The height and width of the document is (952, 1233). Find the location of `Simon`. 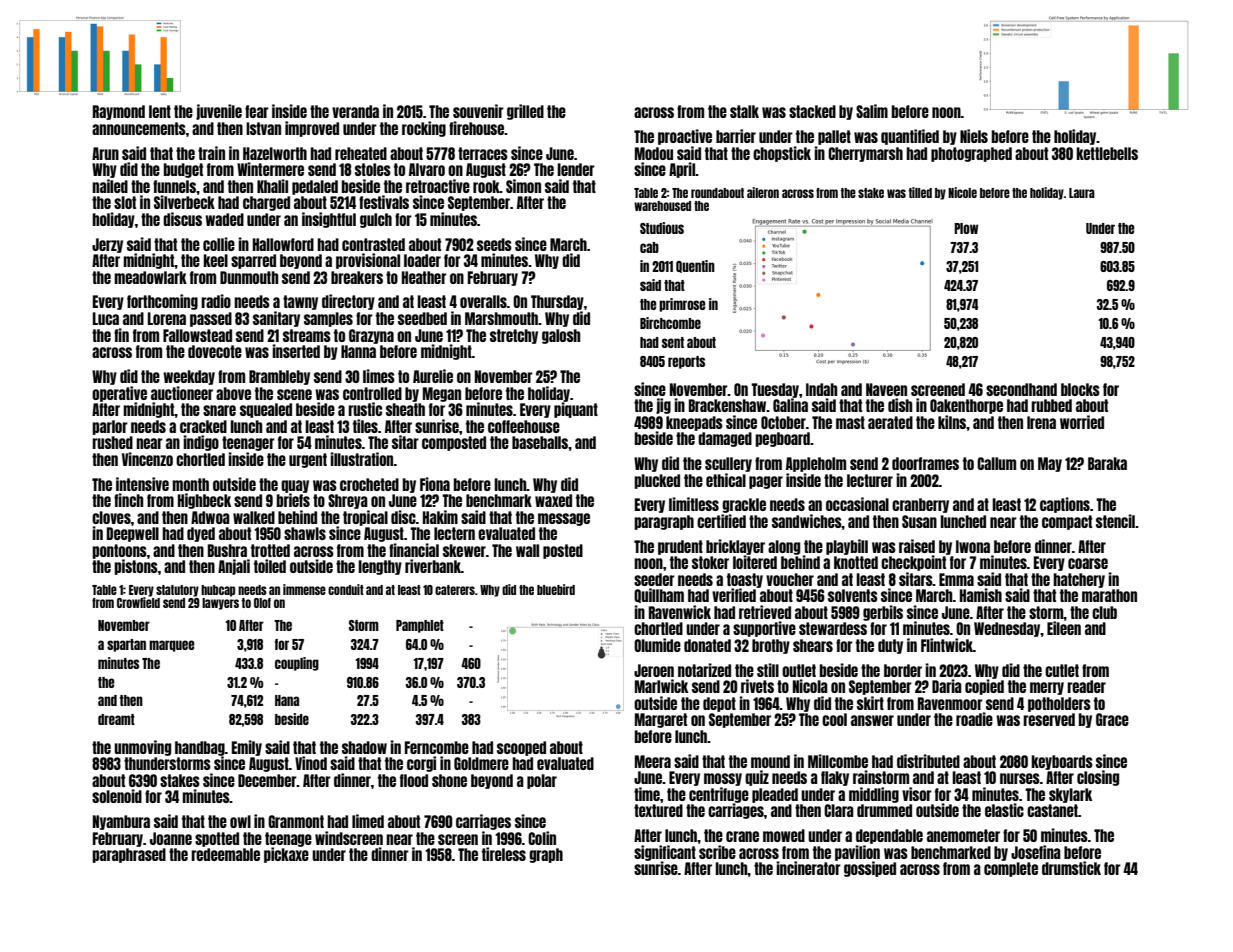

Simon is located at coordinates (523, 186).
